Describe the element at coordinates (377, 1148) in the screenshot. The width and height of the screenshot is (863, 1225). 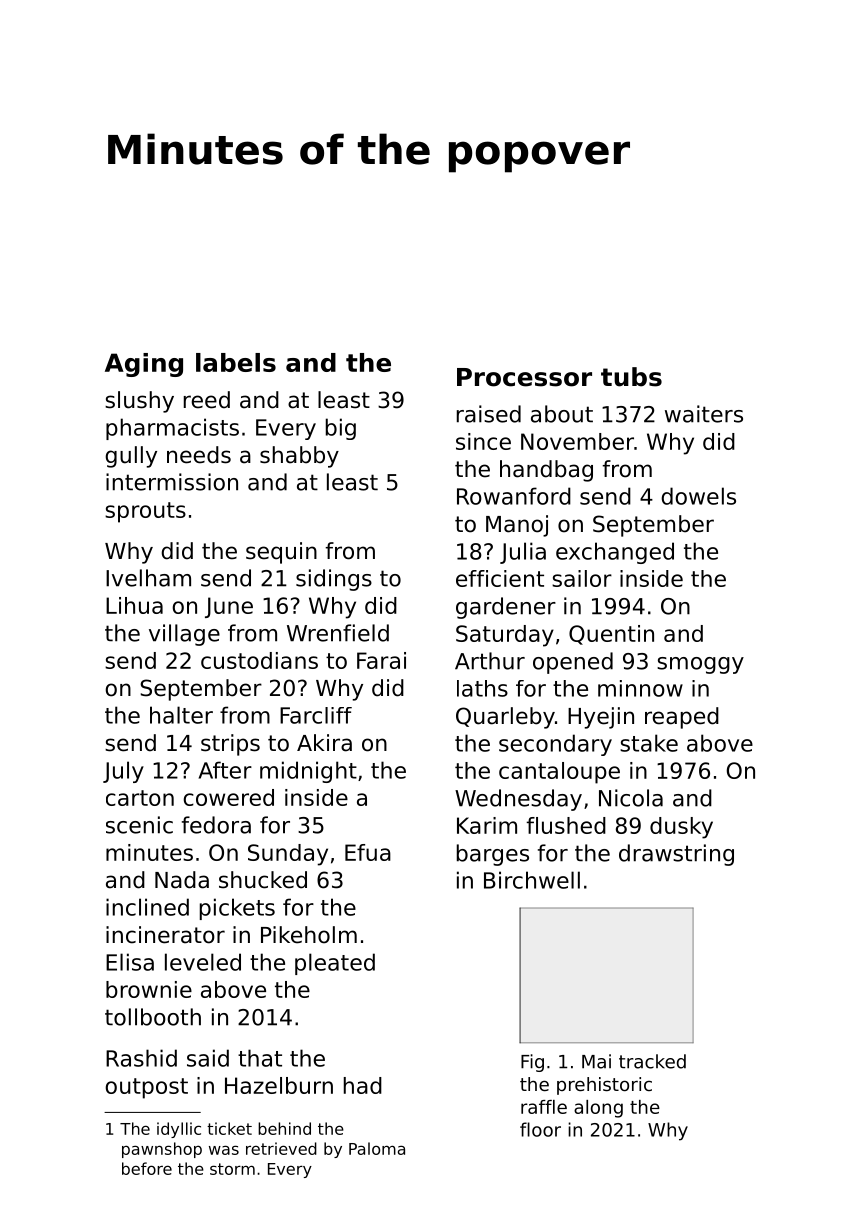
I see `Paloma` at that location.
